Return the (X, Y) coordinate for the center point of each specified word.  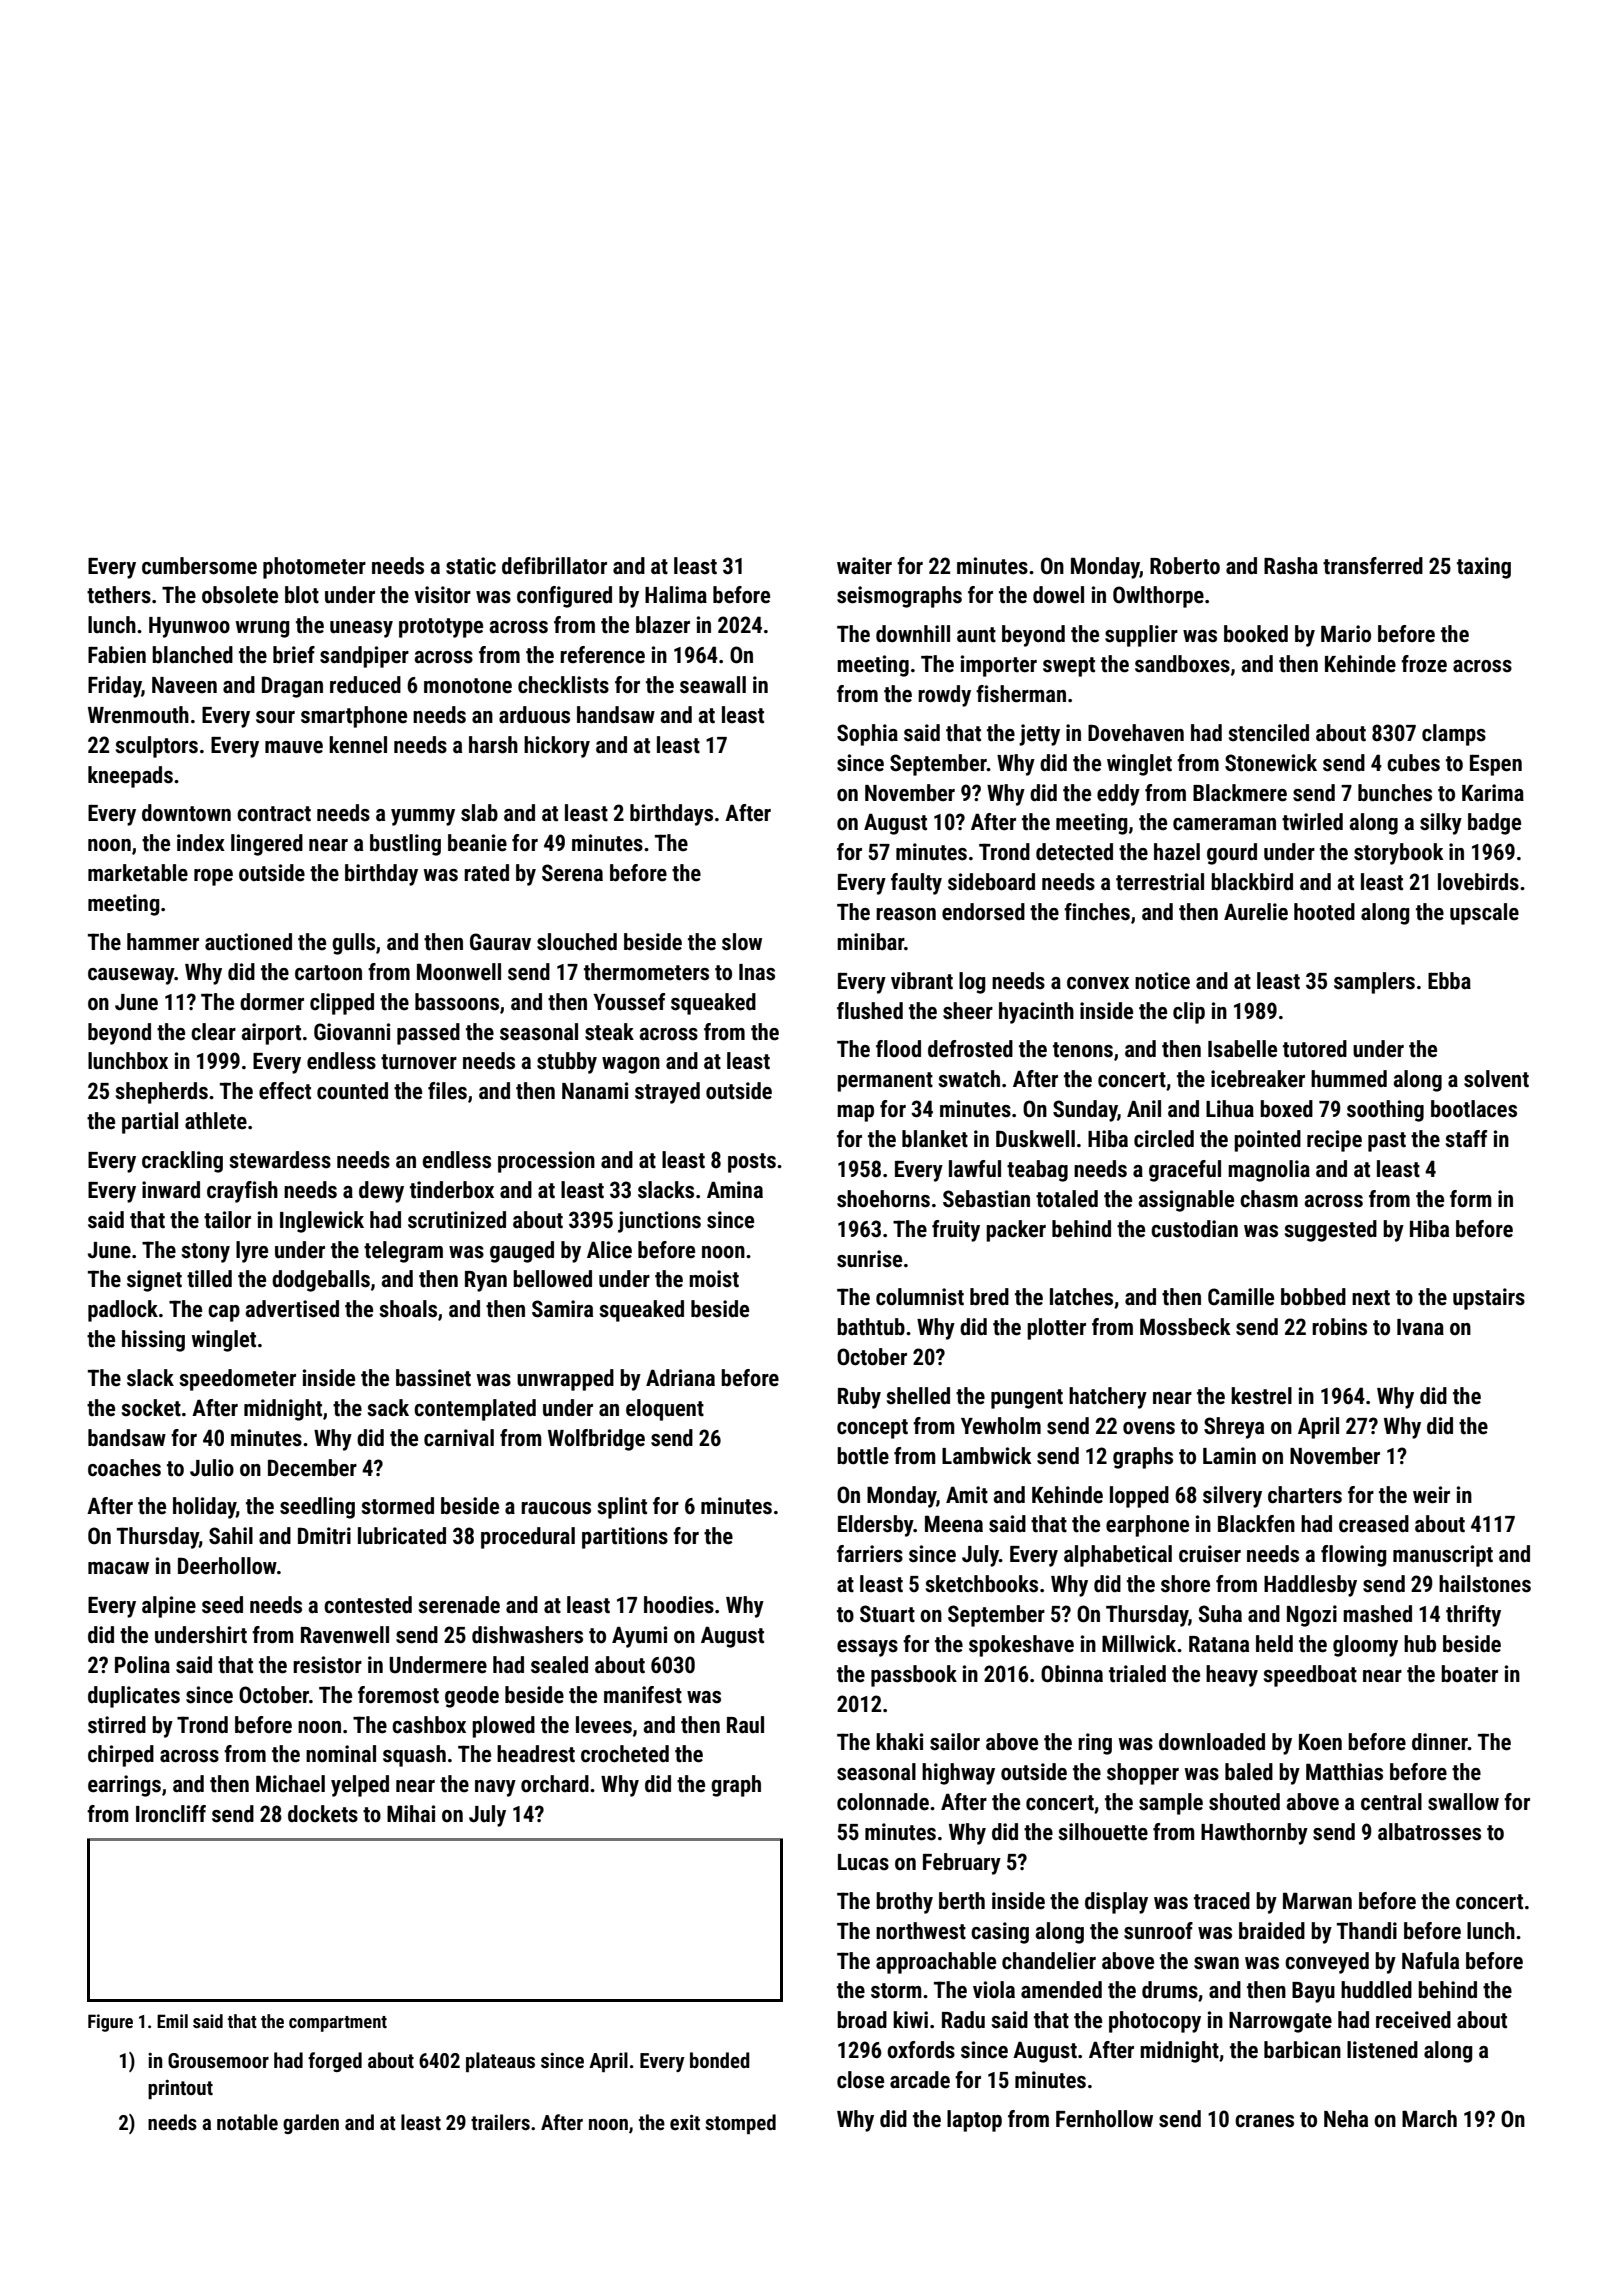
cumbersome (199, 566)
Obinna (1072, 1674)
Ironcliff (171, 1814)
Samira (562, 1309)
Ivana (1420, 1327)
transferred (1373, 566)
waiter (864, 566)
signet (154, 1281)
